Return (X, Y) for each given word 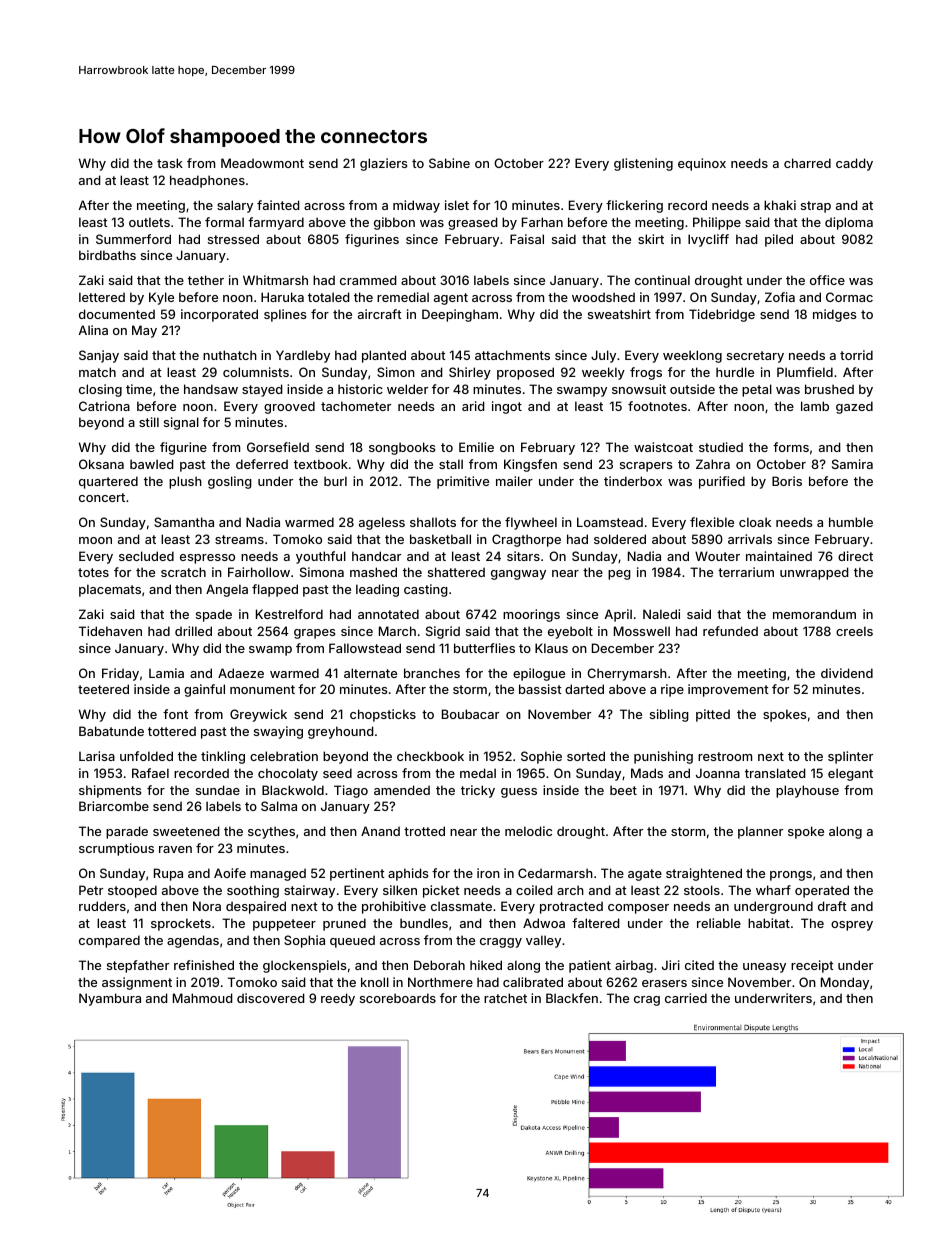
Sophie (541, 757)
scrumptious (116, 849)
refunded (730, 631)
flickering (634, 206)
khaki (780, 205)
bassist (540, 689)
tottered (172, 731)
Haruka (282, 297)
